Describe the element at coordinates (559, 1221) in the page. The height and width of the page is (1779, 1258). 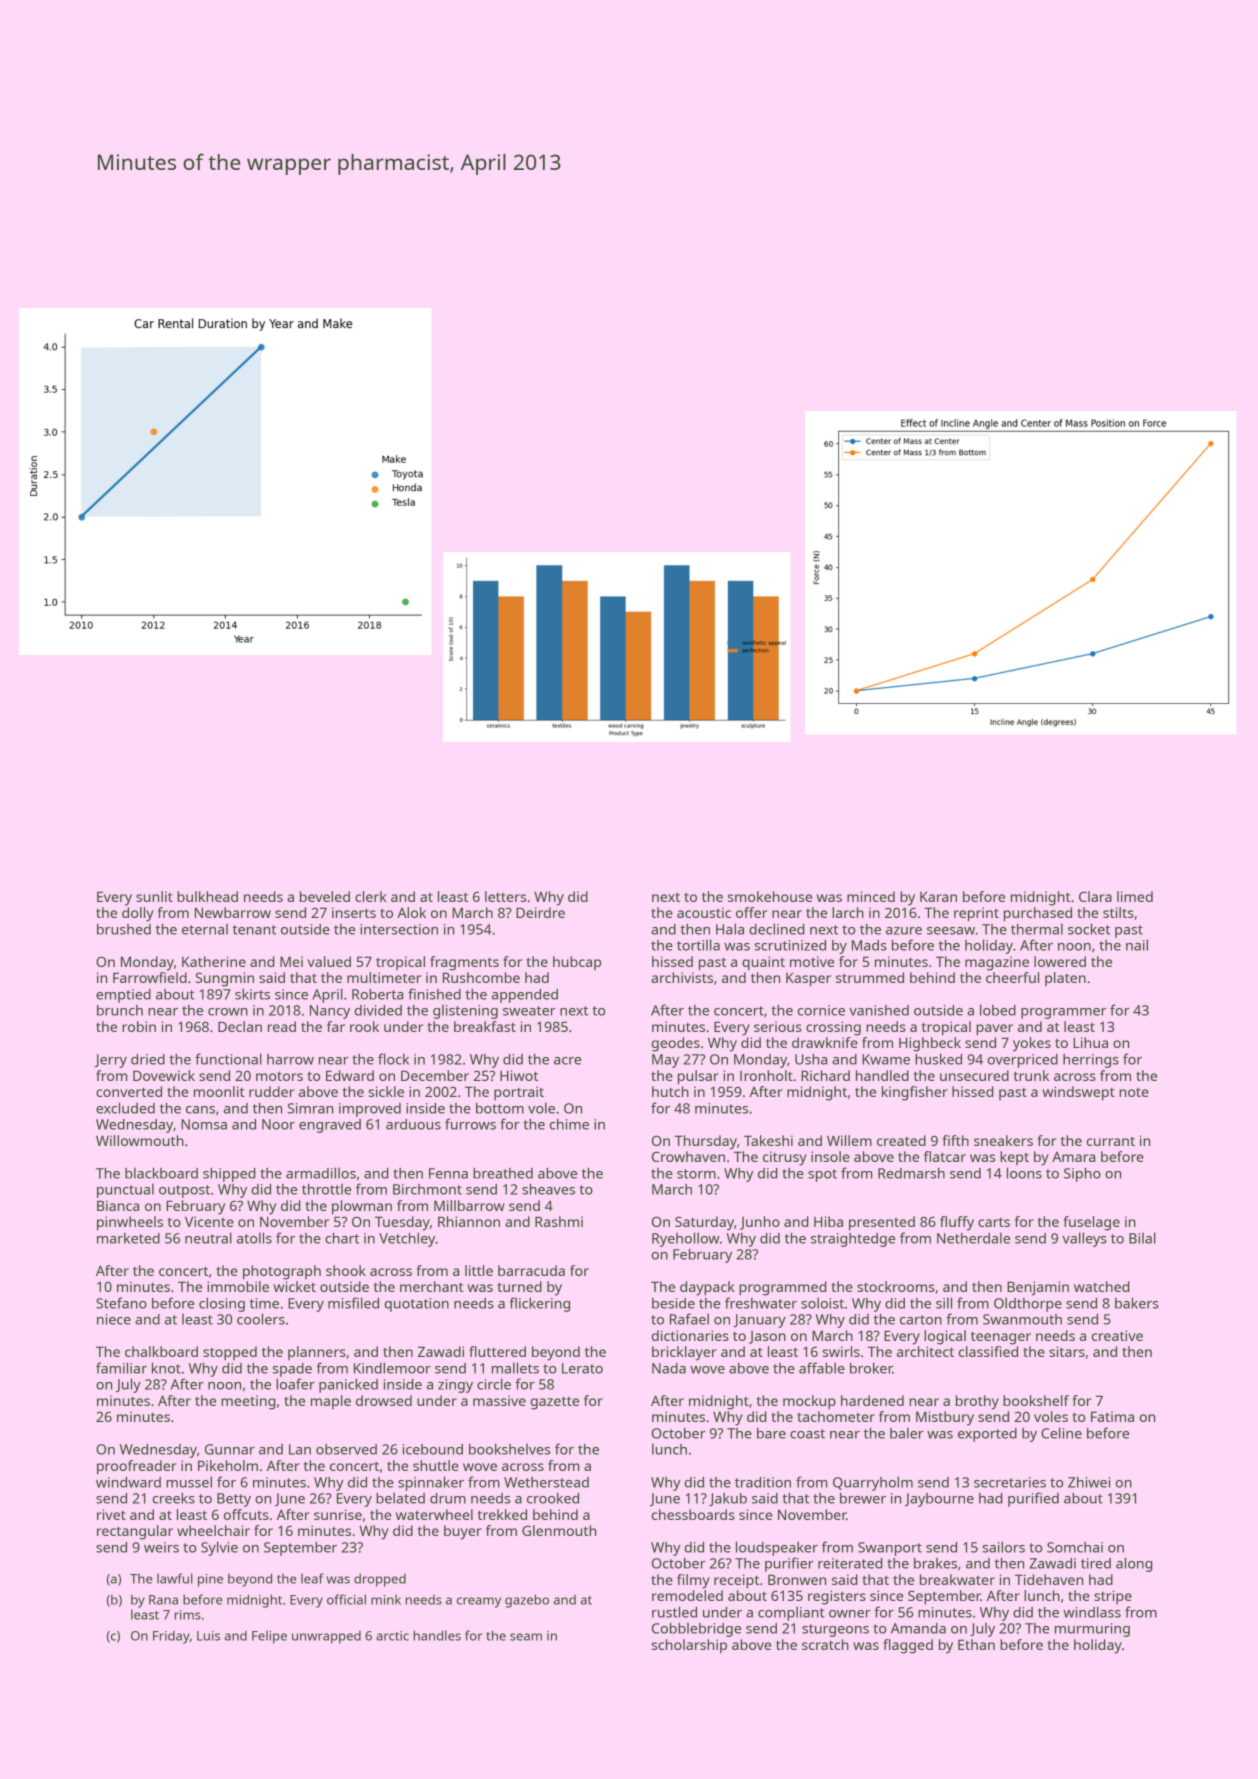
I see `Rashmi` at that location.
